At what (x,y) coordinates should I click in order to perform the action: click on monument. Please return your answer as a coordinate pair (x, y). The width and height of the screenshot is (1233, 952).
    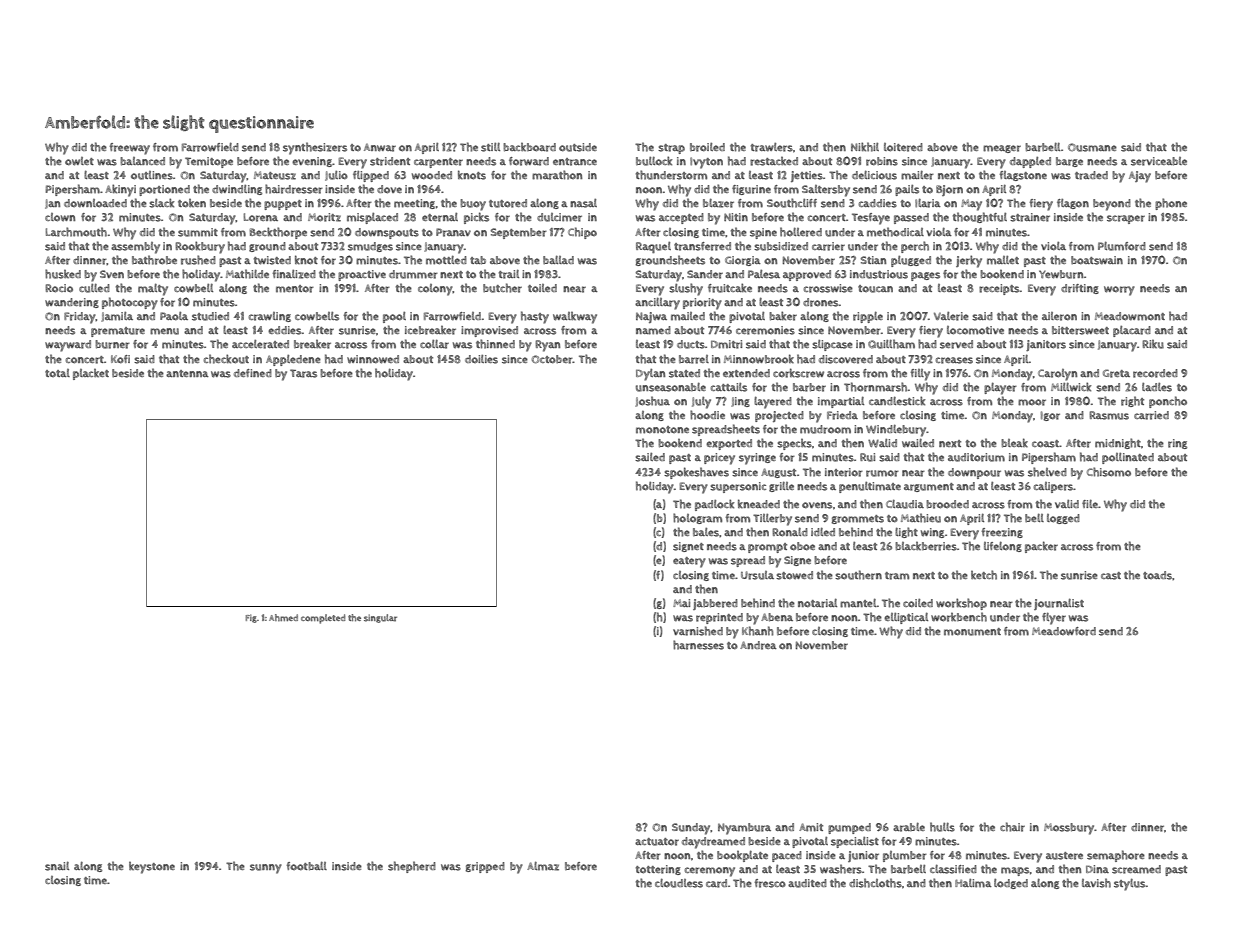
    Looking at the image, I should click on (972, 632).
